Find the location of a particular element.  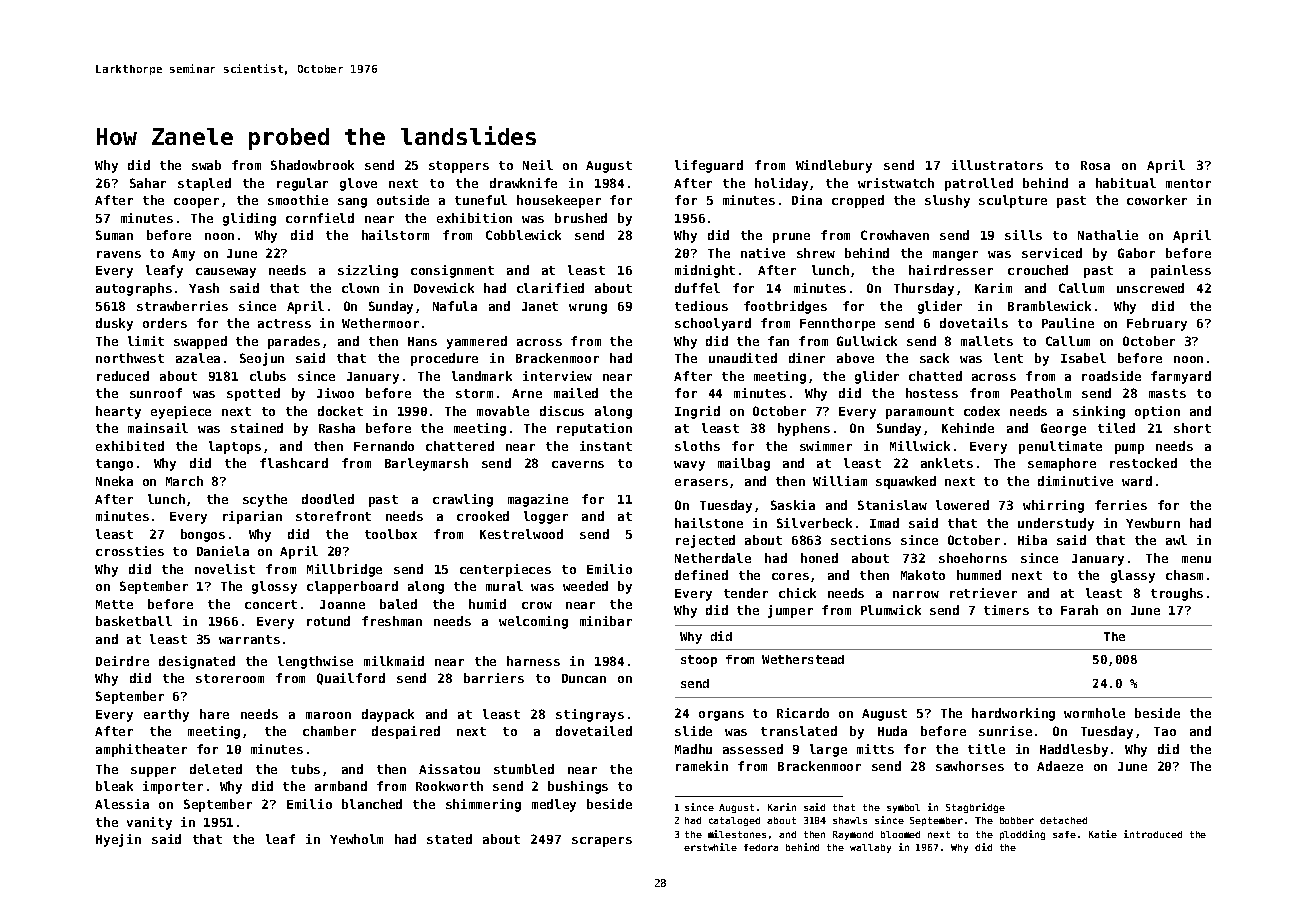

Hyejin is located at coordinates (118, 840).
